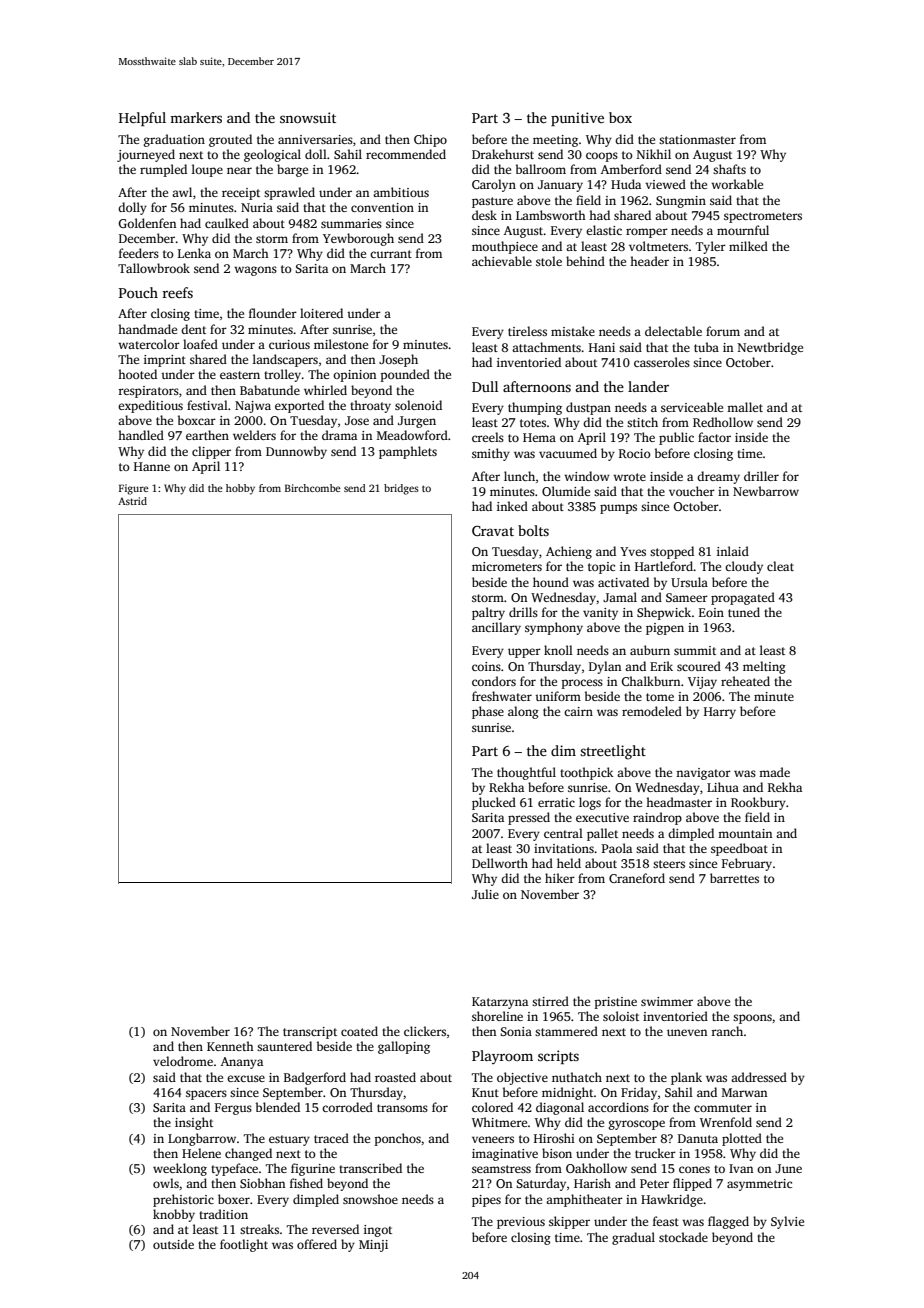  What do you see at coordinates (766, 491) in the screenshot?
I see `Newbarrow` at bounding box center [766, 491].
